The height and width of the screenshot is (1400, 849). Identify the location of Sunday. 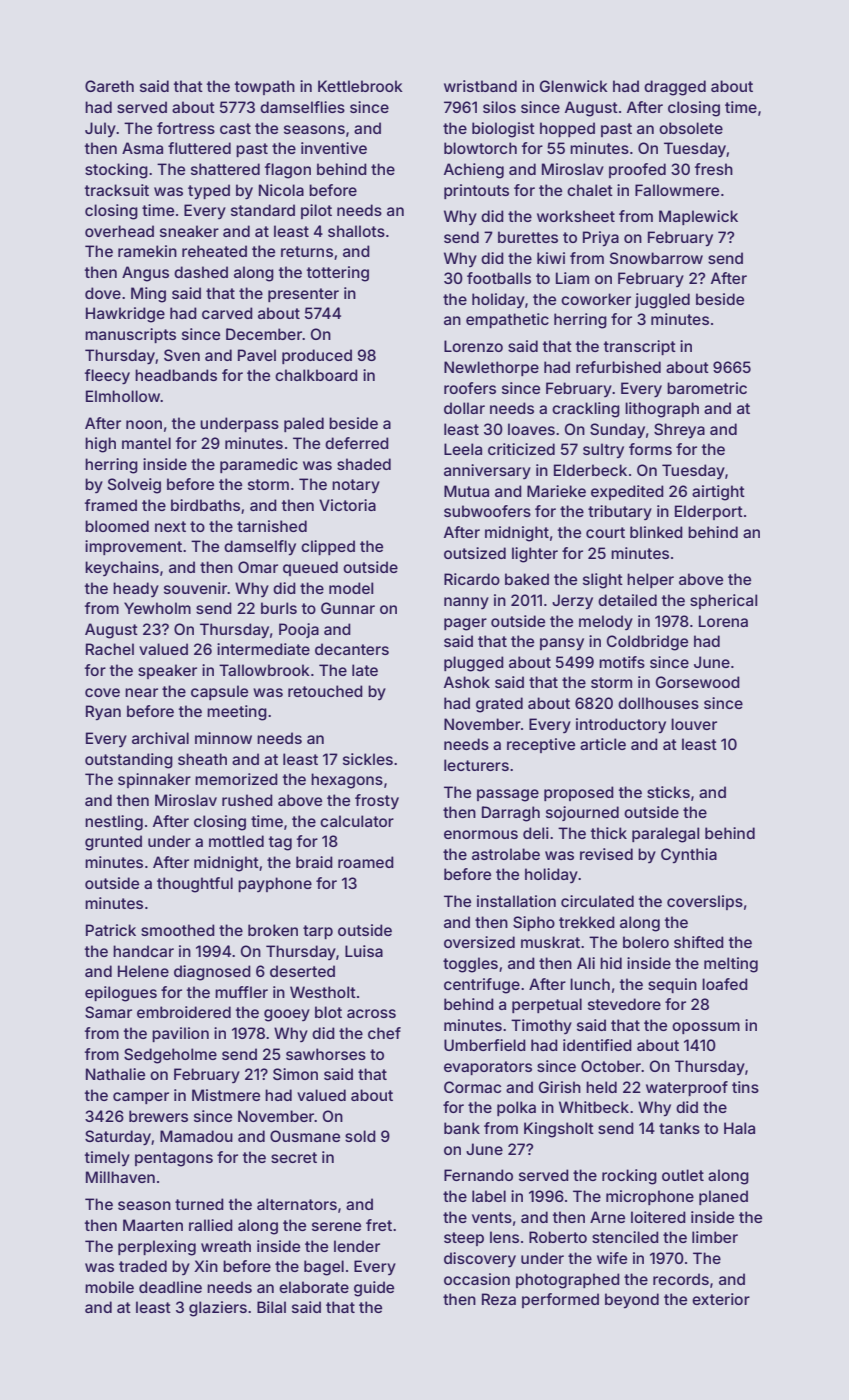
(617, 430).
